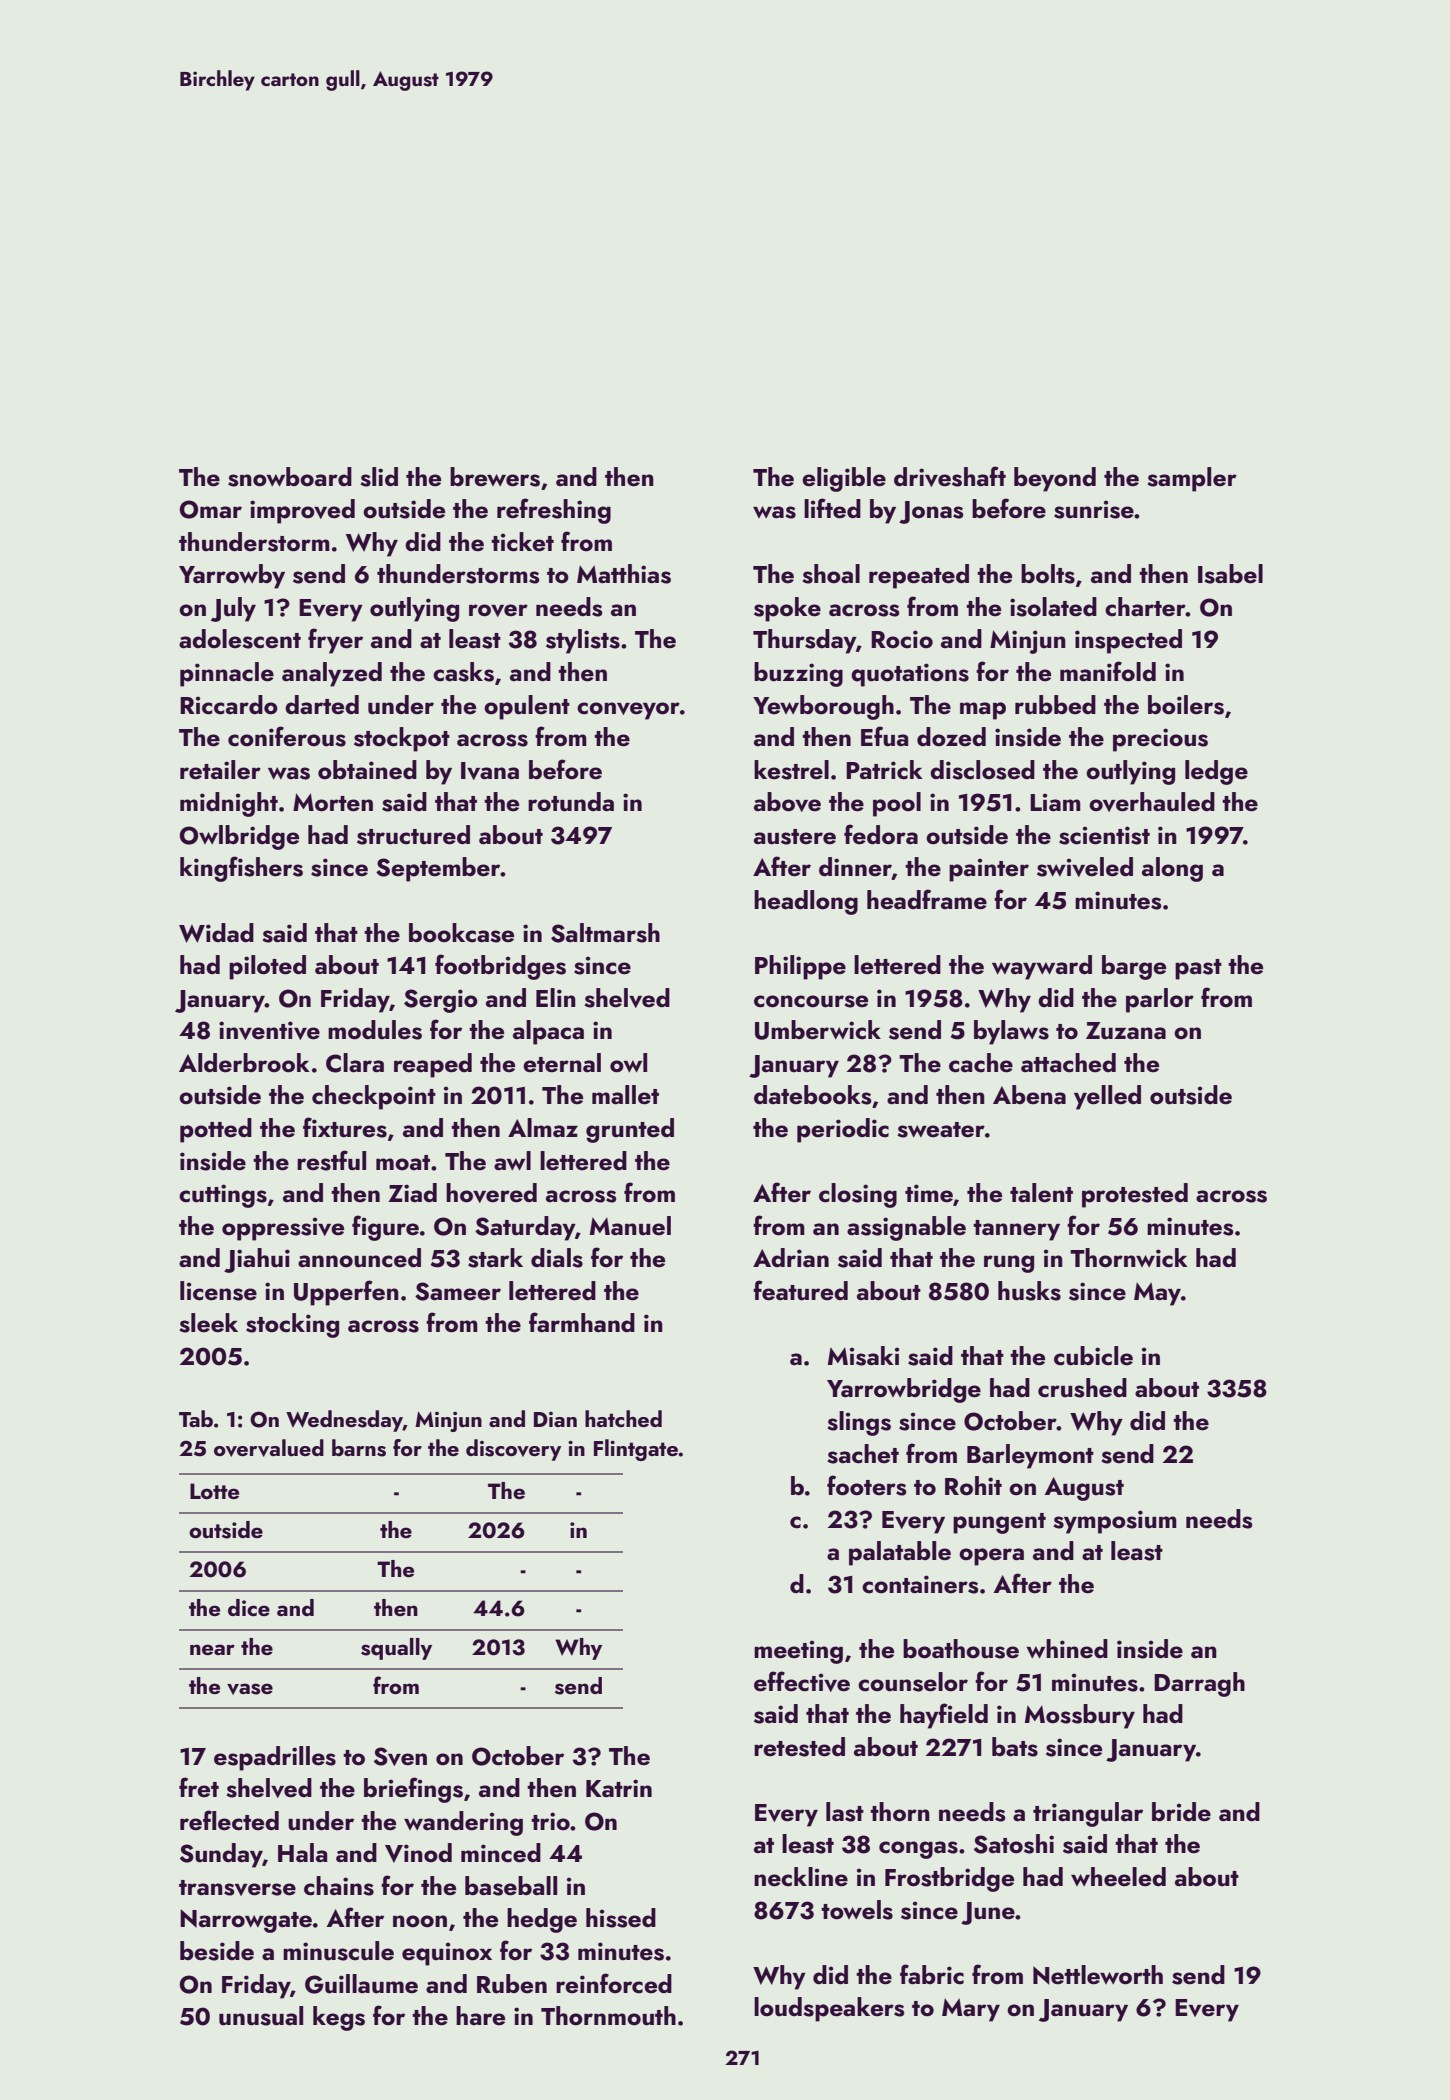 Image resolution: width=1450 pixels, height=2100 pixels. Describe the element at coordinates (1192, 479) in the screenshot. I see `sampler` at that location.
